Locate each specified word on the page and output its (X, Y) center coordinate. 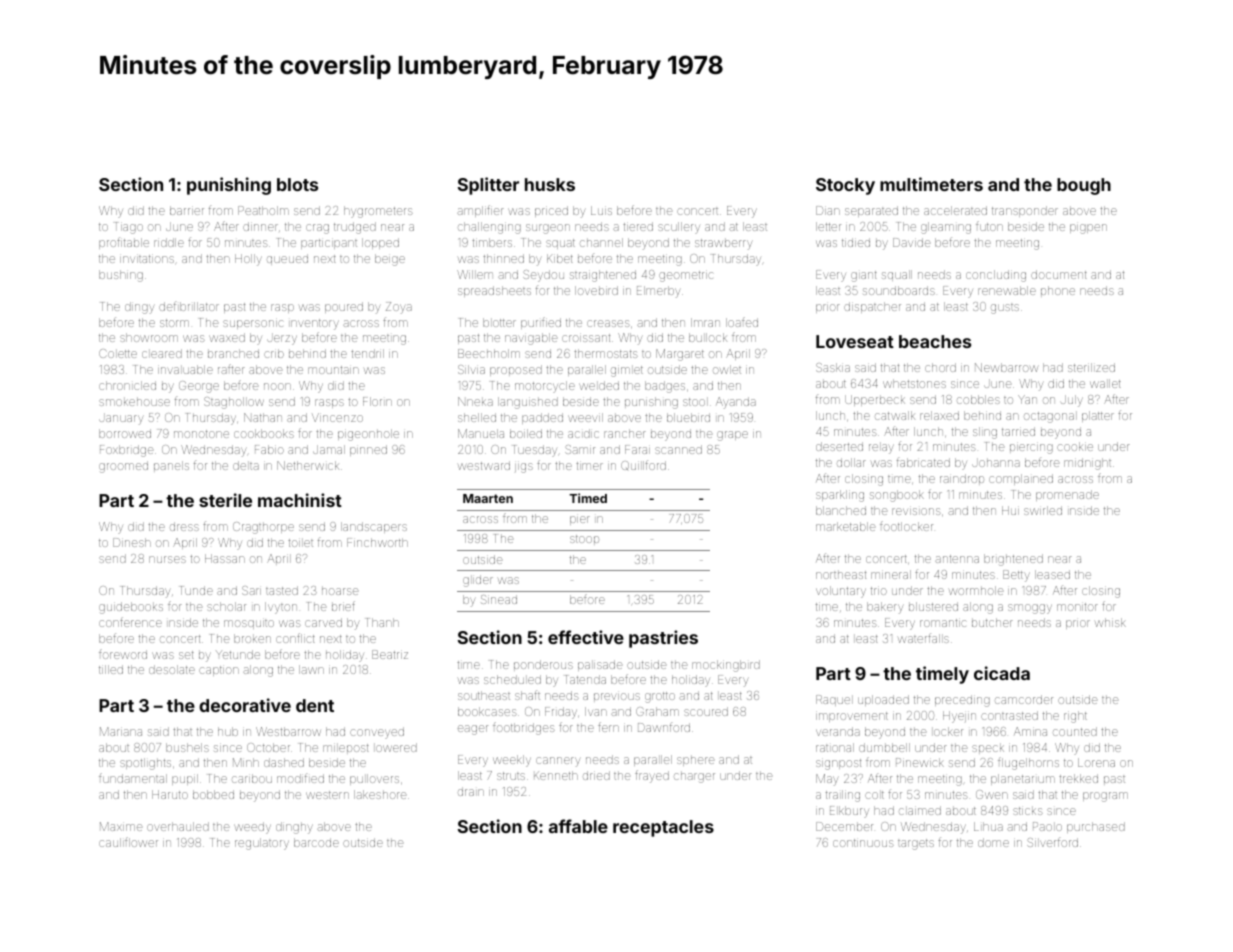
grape (732, 436)
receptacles (663, 828)
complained (1021, 479)
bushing (121, 276)
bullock (708, 337)
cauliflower (128, 842)
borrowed (125, 433)
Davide (911, 242)
